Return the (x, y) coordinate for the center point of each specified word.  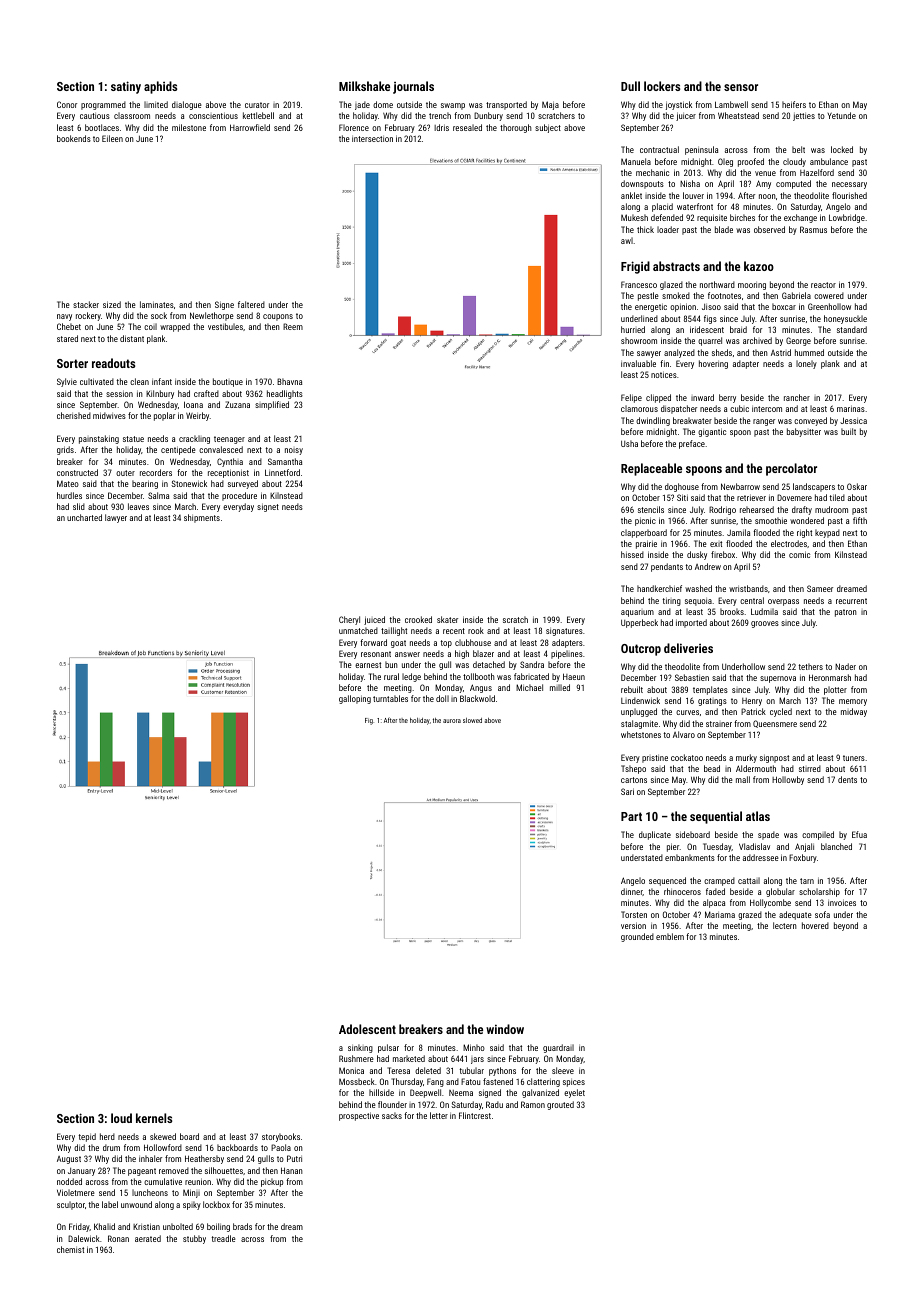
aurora (452, 721)
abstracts (676, 266)
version (633, 925)
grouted (560, 1105)
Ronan (118, 1238)
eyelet (574, 1093)
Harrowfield (250, 127)
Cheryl (349, 620)
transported (506, 105)
